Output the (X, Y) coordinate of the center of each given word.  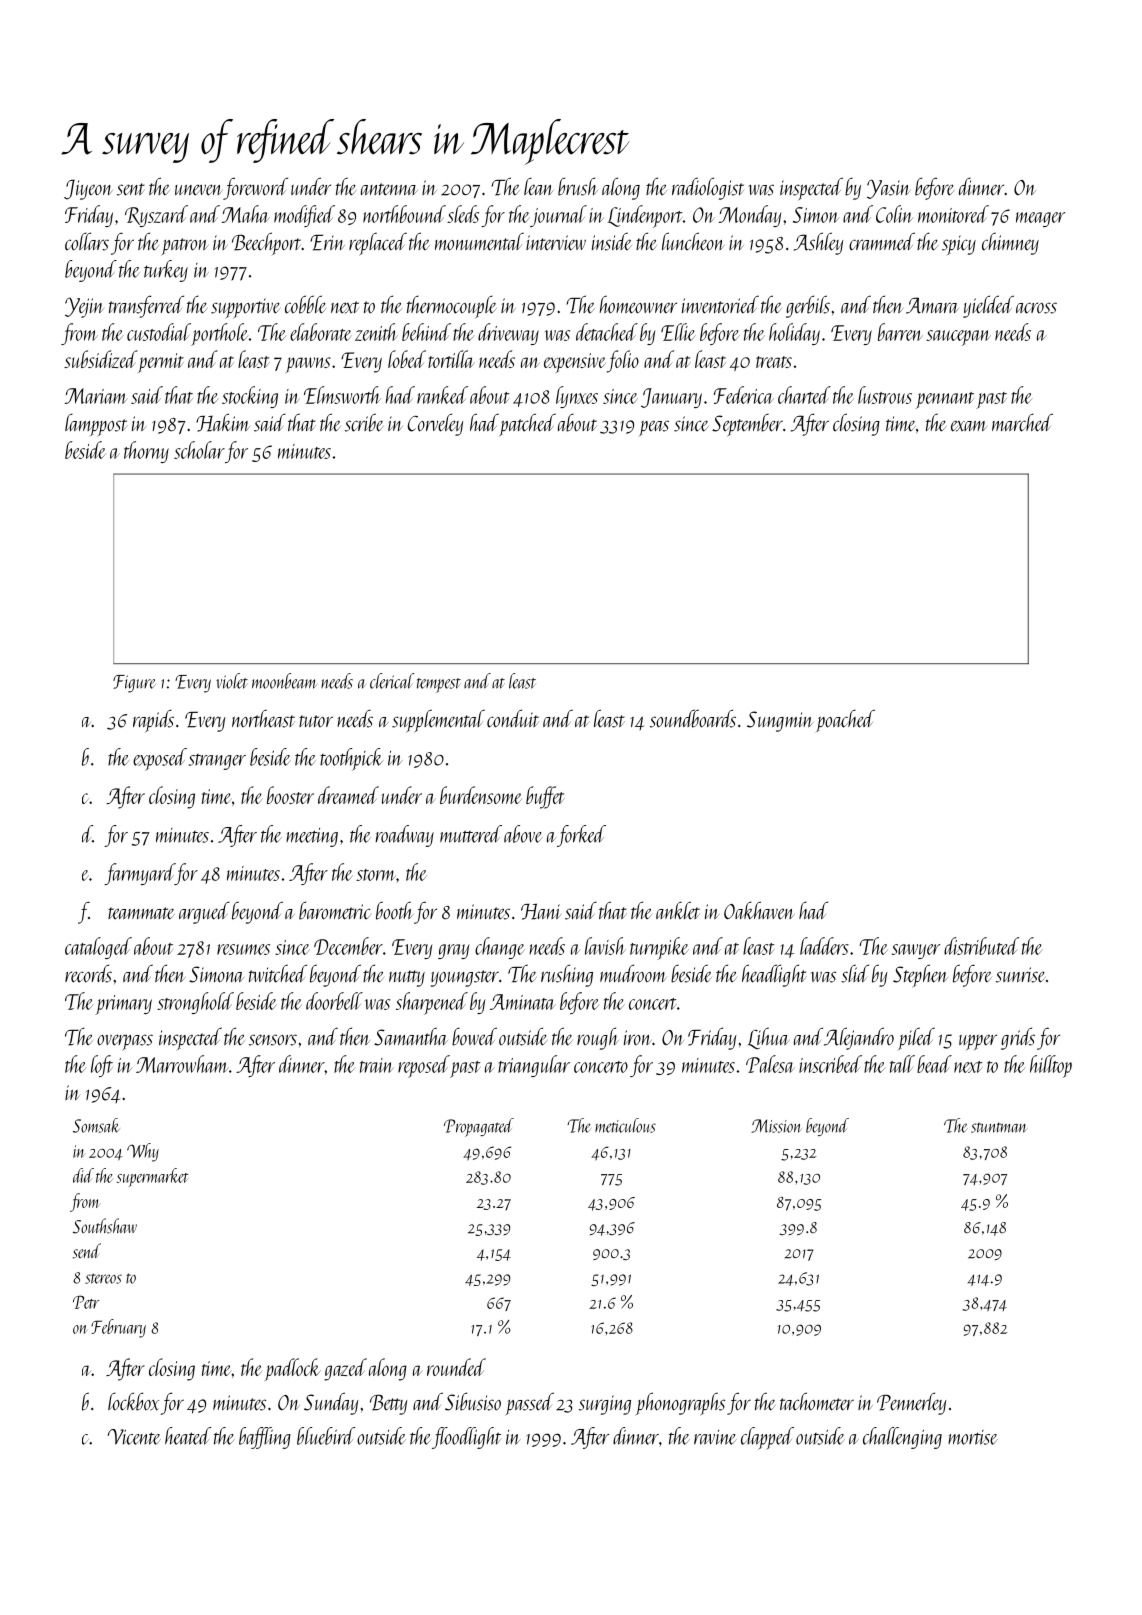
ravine (715, 1437)
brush (578, 186)
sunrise (1020, 975)
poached (845, 720)
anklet (678, 910)
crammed (882, 241)
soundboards (693, 718)
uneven (199, 190)
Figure (134, 684)
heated (188, 1436)
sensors (273, 1040)
